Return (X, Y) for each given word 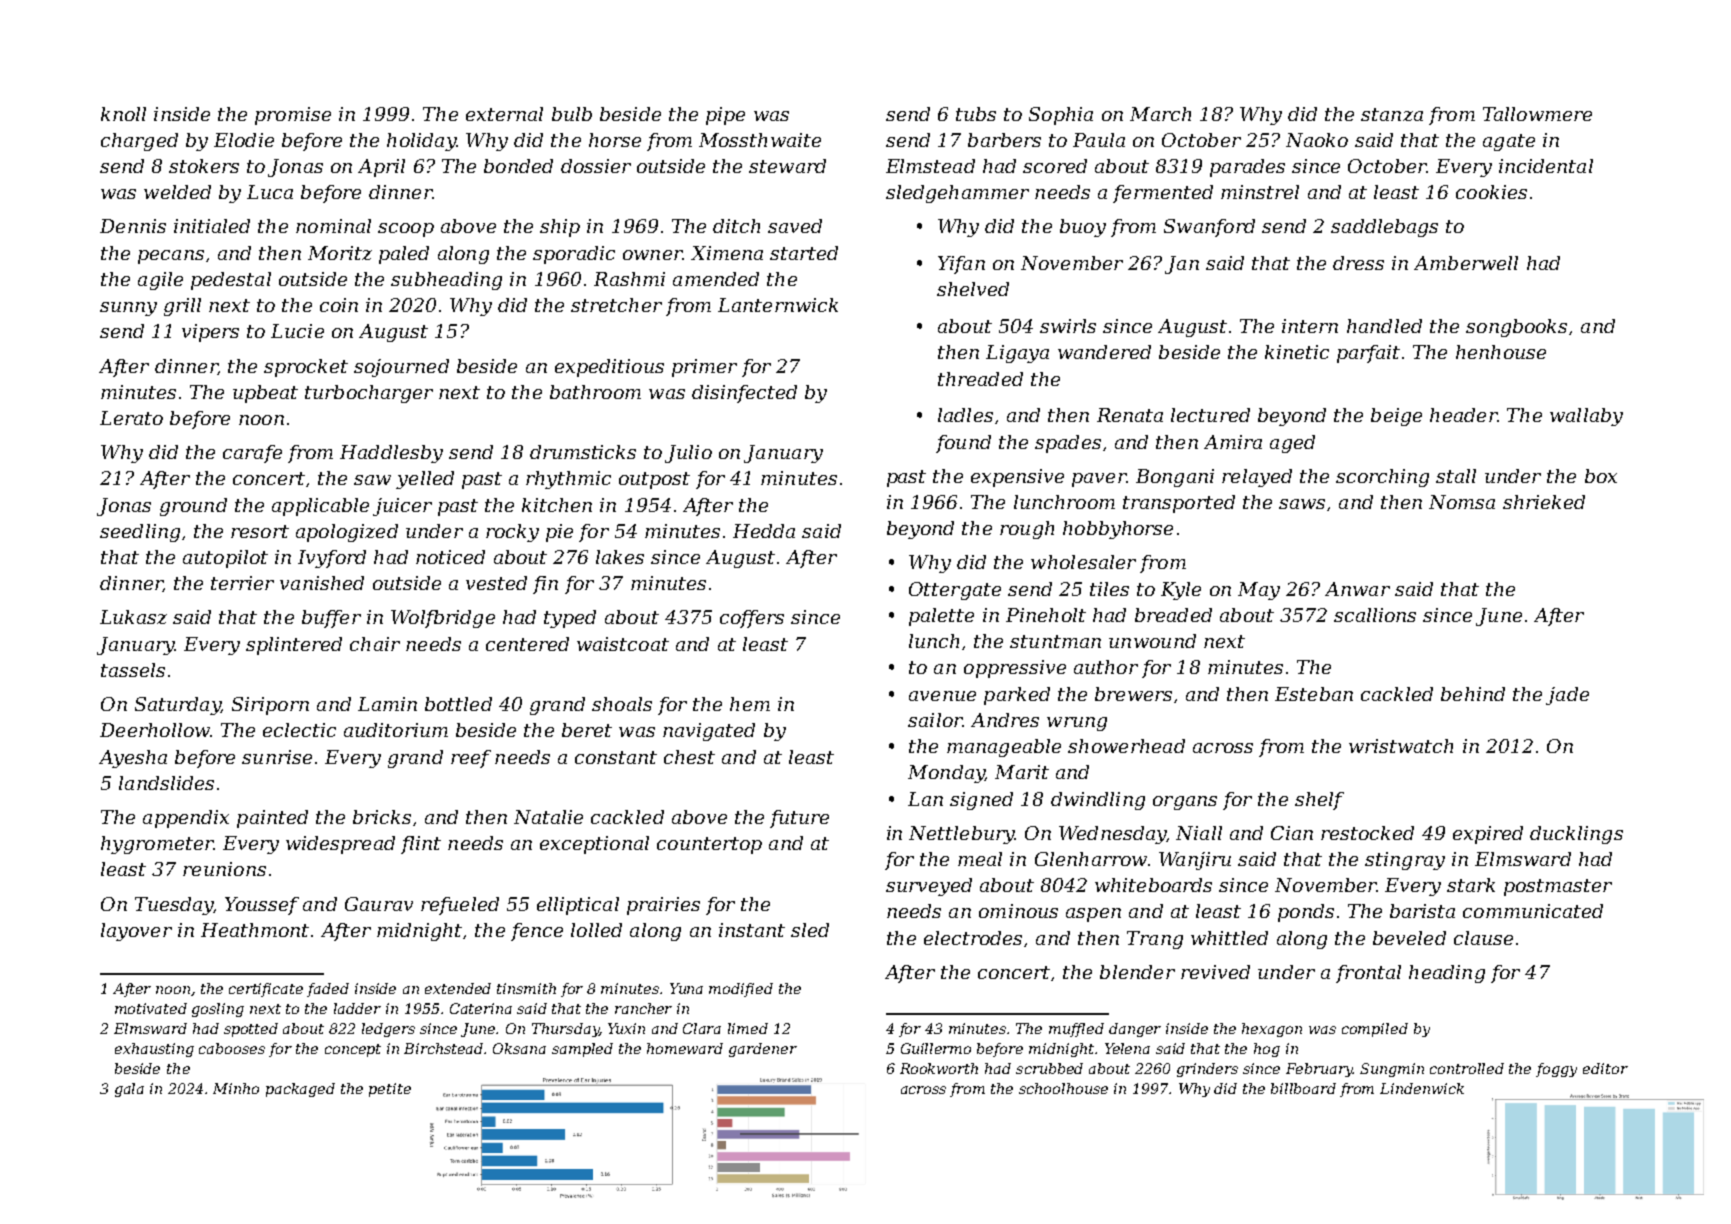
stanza (1392, 114)
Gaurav (379, 904)
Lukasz (133, 617)
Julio (688, 454)
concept (353, 1050)
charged (139, 142)
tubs (976, 114)
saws (1302, 504)
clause (1483, 938)
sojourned (401, 368)
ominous (1018, 911)
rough (1027, 530)
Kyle (1181, 591)
